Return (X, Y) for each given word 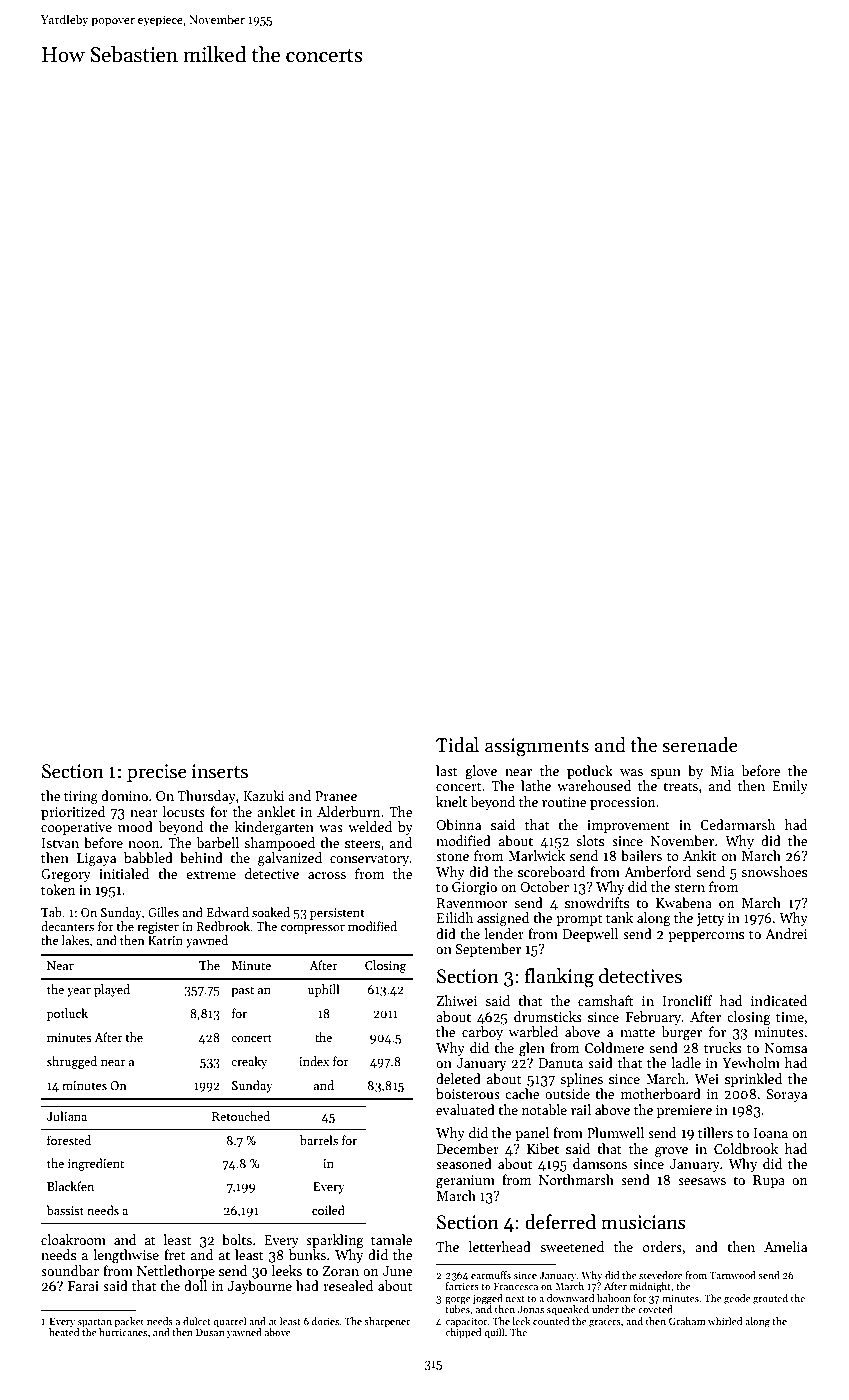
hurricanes (123, 1332)
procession (622, 803)
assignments (537, 747)
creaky (249, 1062)
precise (157, 773)
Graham (687, 1321)
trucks (723, 1047)
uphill (324, 990)
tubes (457, 1309)
